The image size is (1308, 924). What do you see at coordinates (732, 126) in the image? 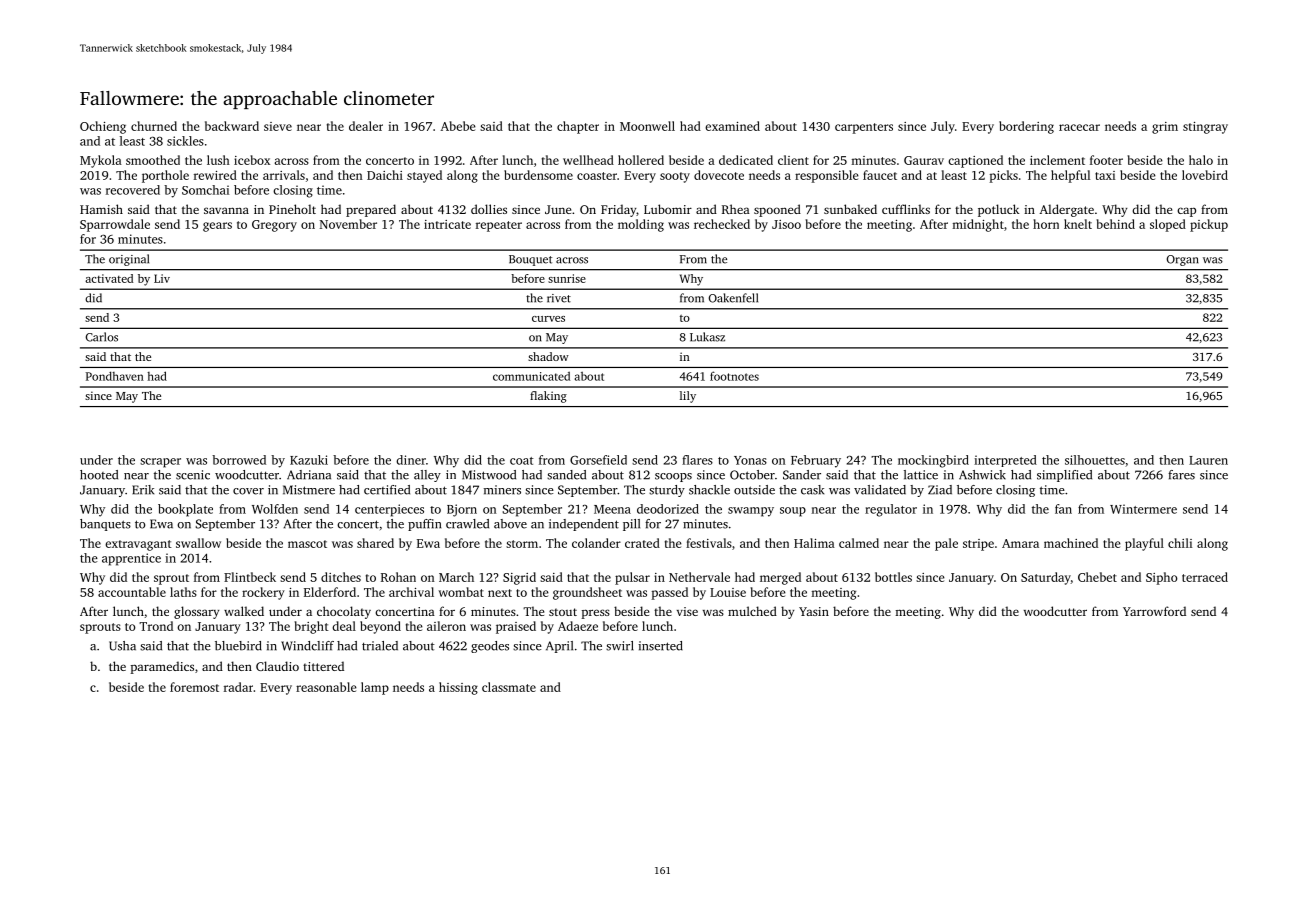
I see `examined` at bounding box center [732, 126].
